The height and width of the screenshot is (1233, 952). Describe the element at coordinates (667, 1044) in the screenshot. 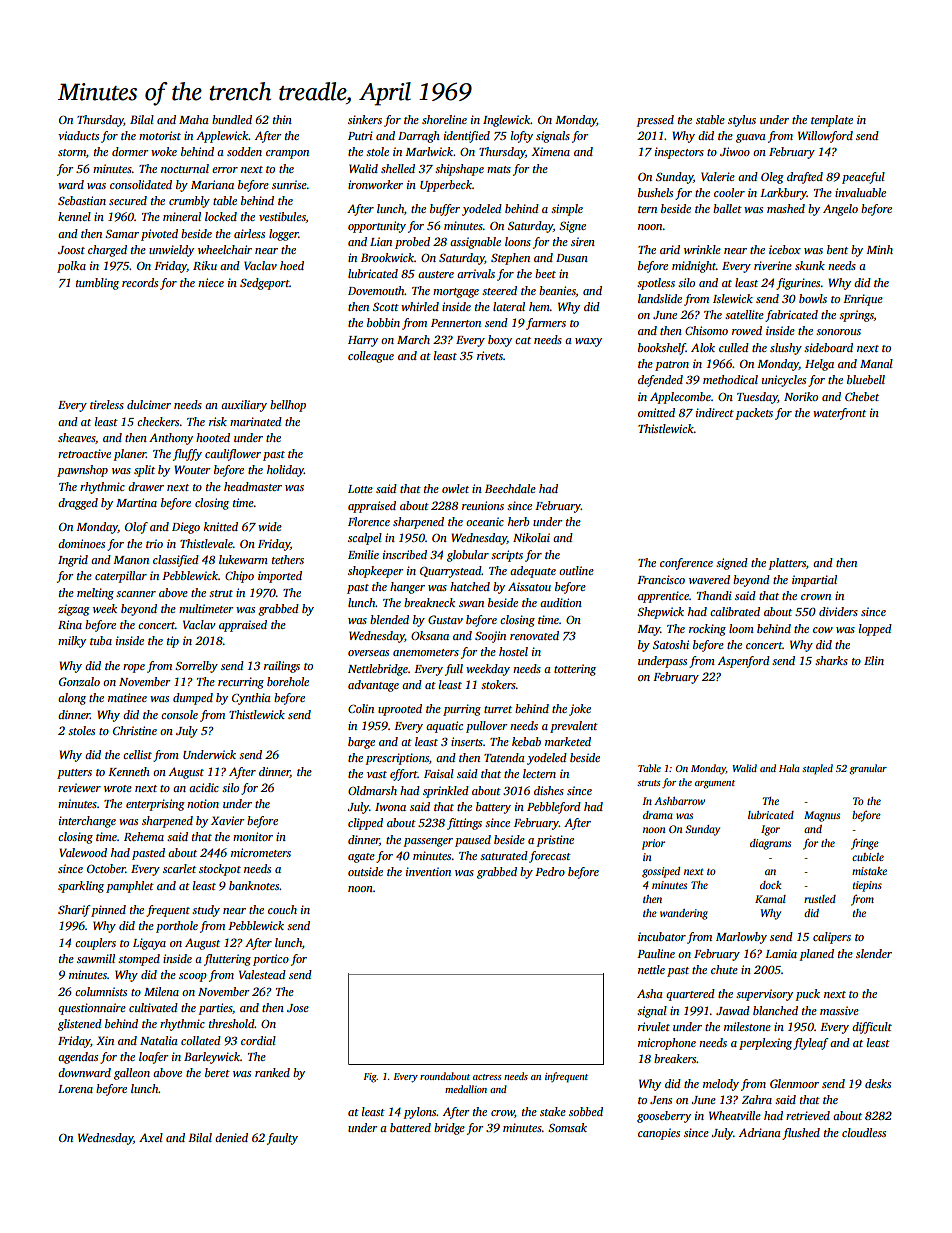

I see `microphone` at that location.
